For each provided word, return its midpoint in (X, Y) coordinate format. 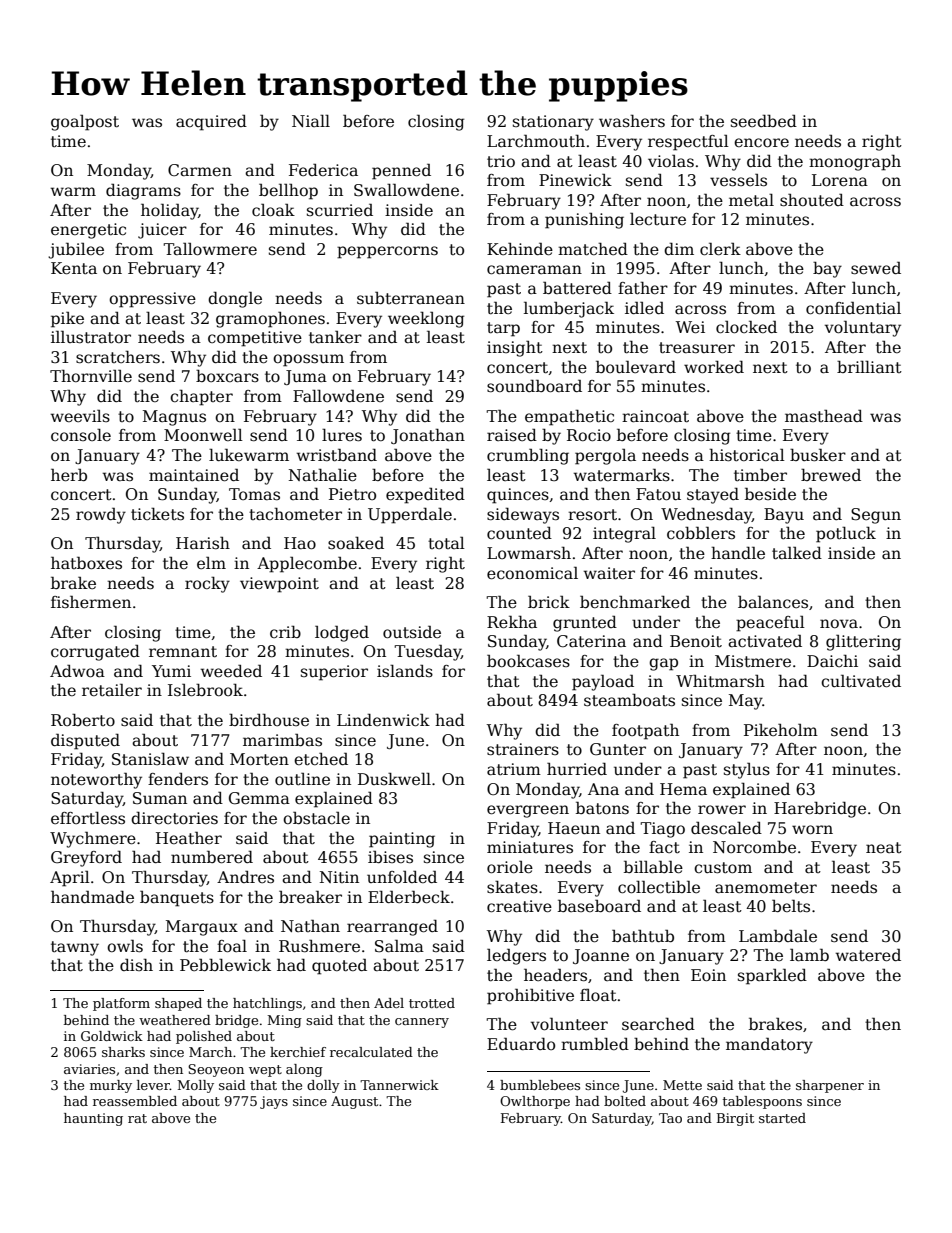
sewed (876, 268)
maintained (194, 475)
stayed (713, 496)
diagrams (143, 191)
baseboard (599, 906)
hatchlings (267, 1004)
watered (868, 955)
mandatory (769, 1045)
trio (501, 161)
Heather (189, 837)
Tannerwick (399, 1085)
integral (624, 535)
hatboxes (86, 563)
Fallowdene (338, 396)
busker (818, 455)
